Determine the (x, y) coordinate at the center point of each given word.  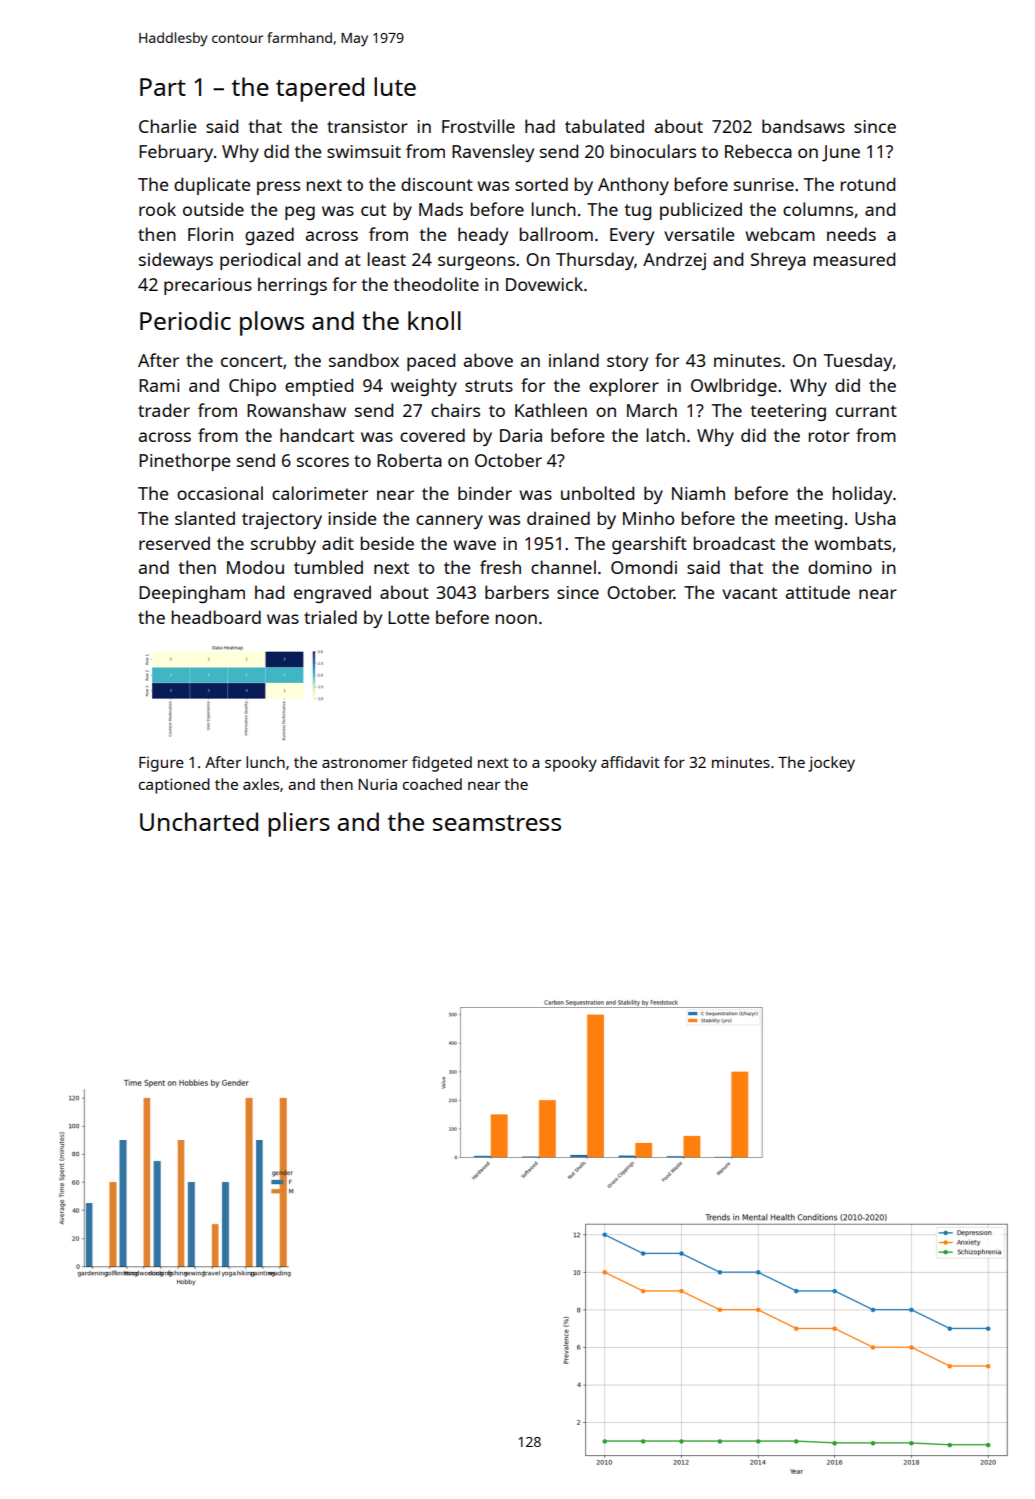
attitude (818, 592)
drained (558, 518)
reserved (174, 543)
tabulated (604, 126)
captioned (174, 786)
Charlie (167, 126)
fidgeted (442, 764)
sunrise (764, 184)
